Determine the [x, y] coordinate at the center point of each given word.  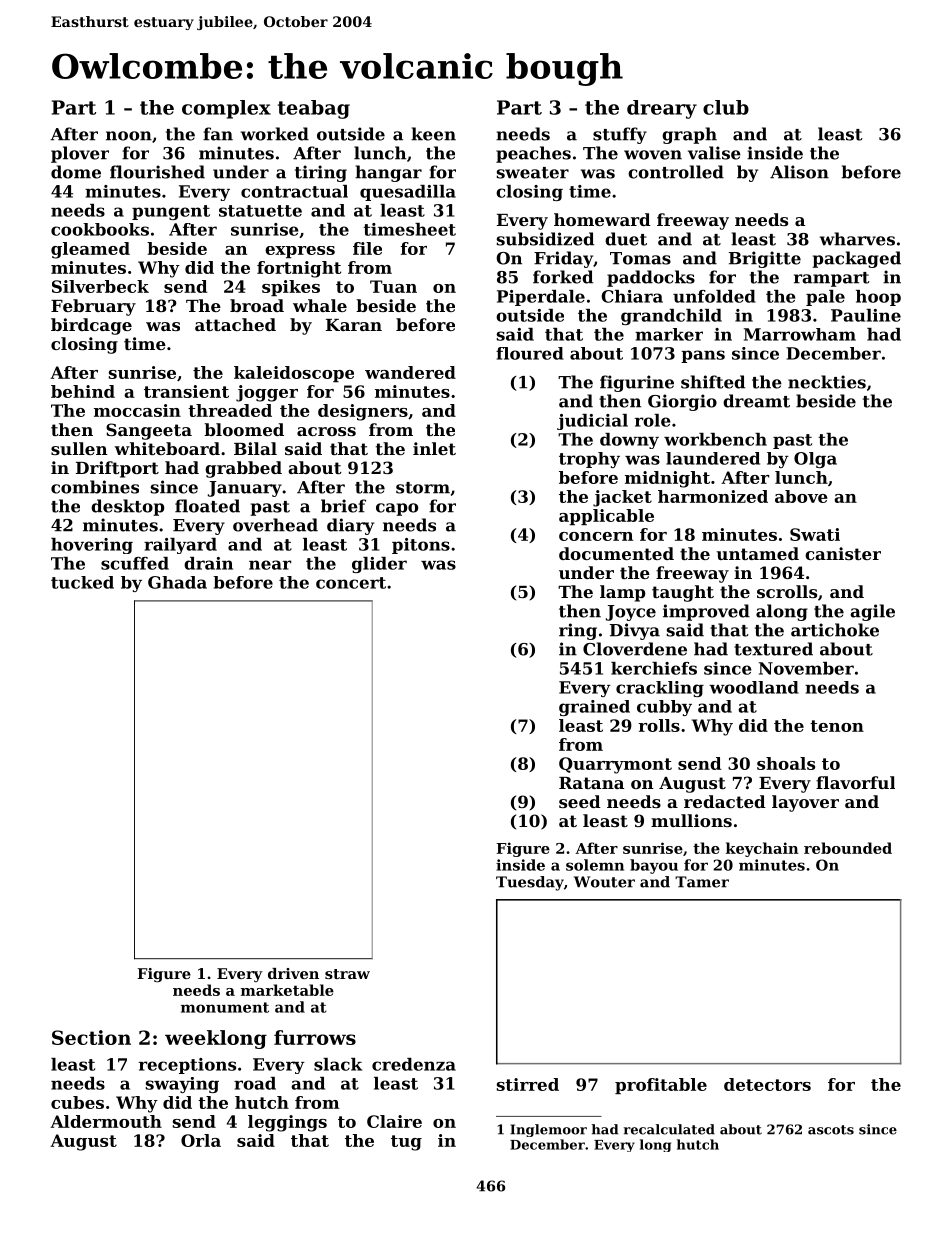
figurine [637, 383]
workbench [715, 439]
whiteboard [167, 448]
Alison [799, 172]
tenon [837, 726]
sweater [533, 173]
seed [580, 801]
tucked [82, 582]
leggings [287, 1123]
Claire [394, 1121]
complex [226, 109]
